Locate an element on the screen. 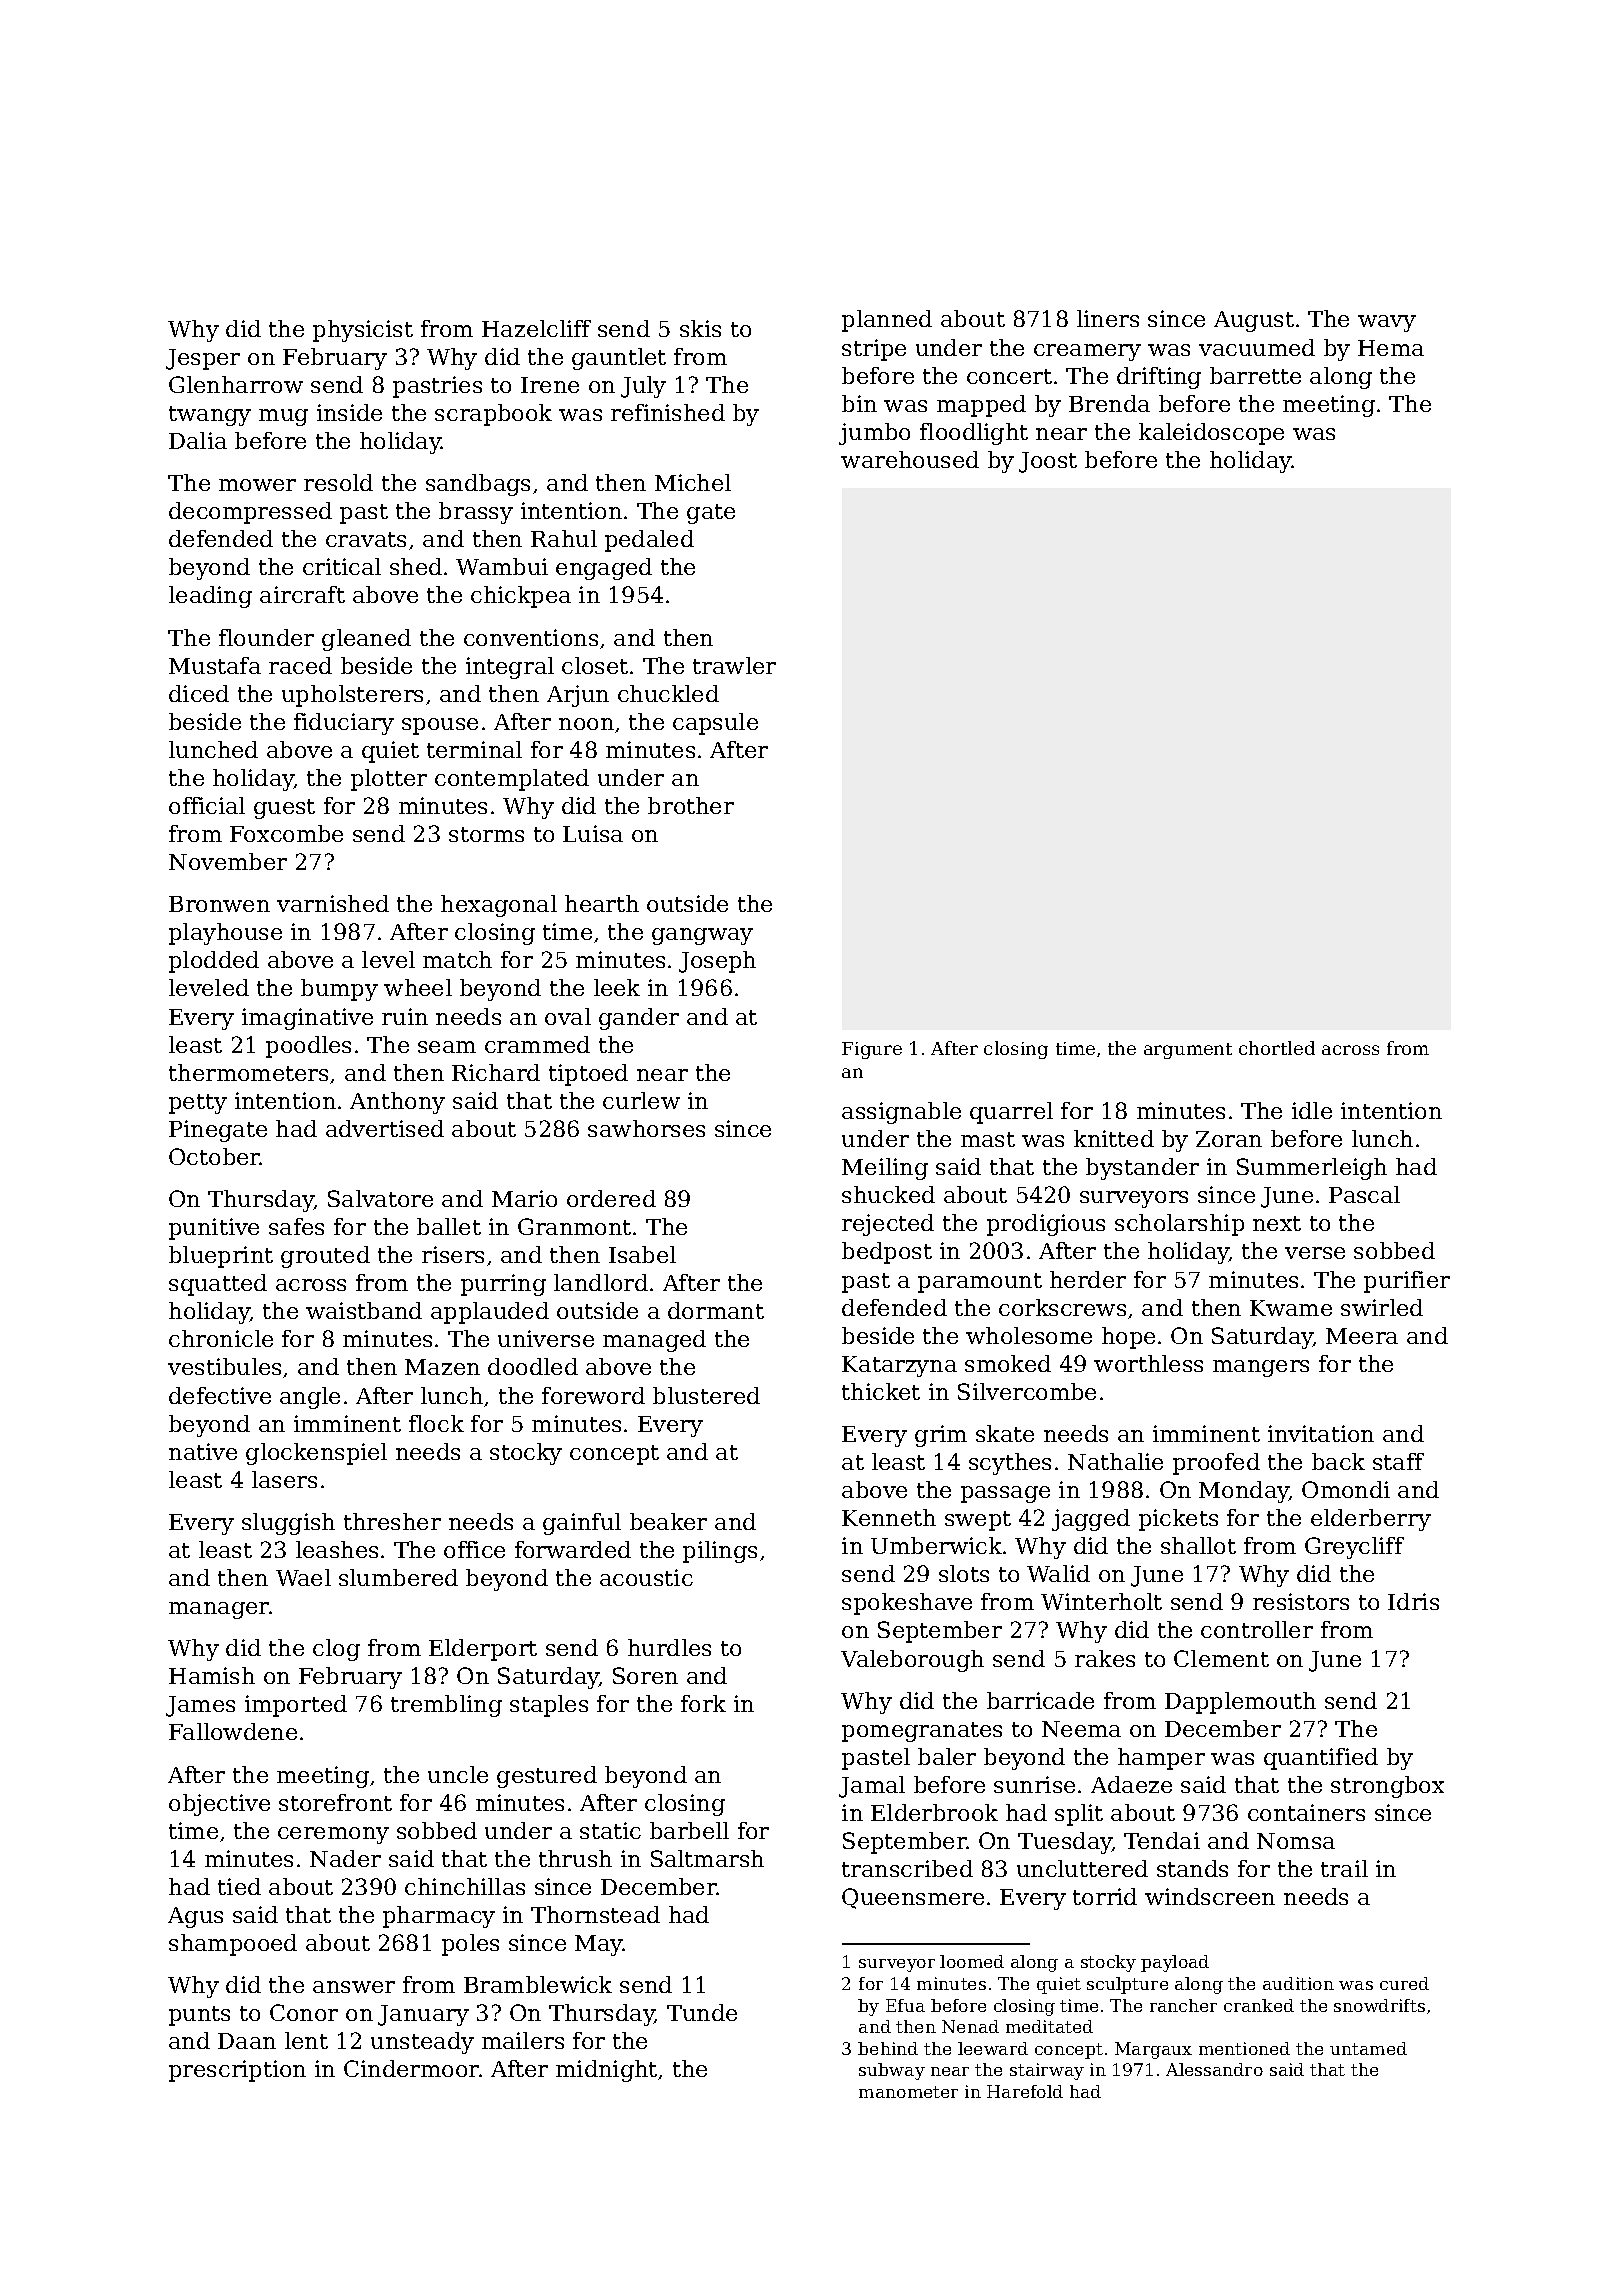 The width and height of the screenshot is (1620, 2292). dormant is located at coordinates (716, 1310).
